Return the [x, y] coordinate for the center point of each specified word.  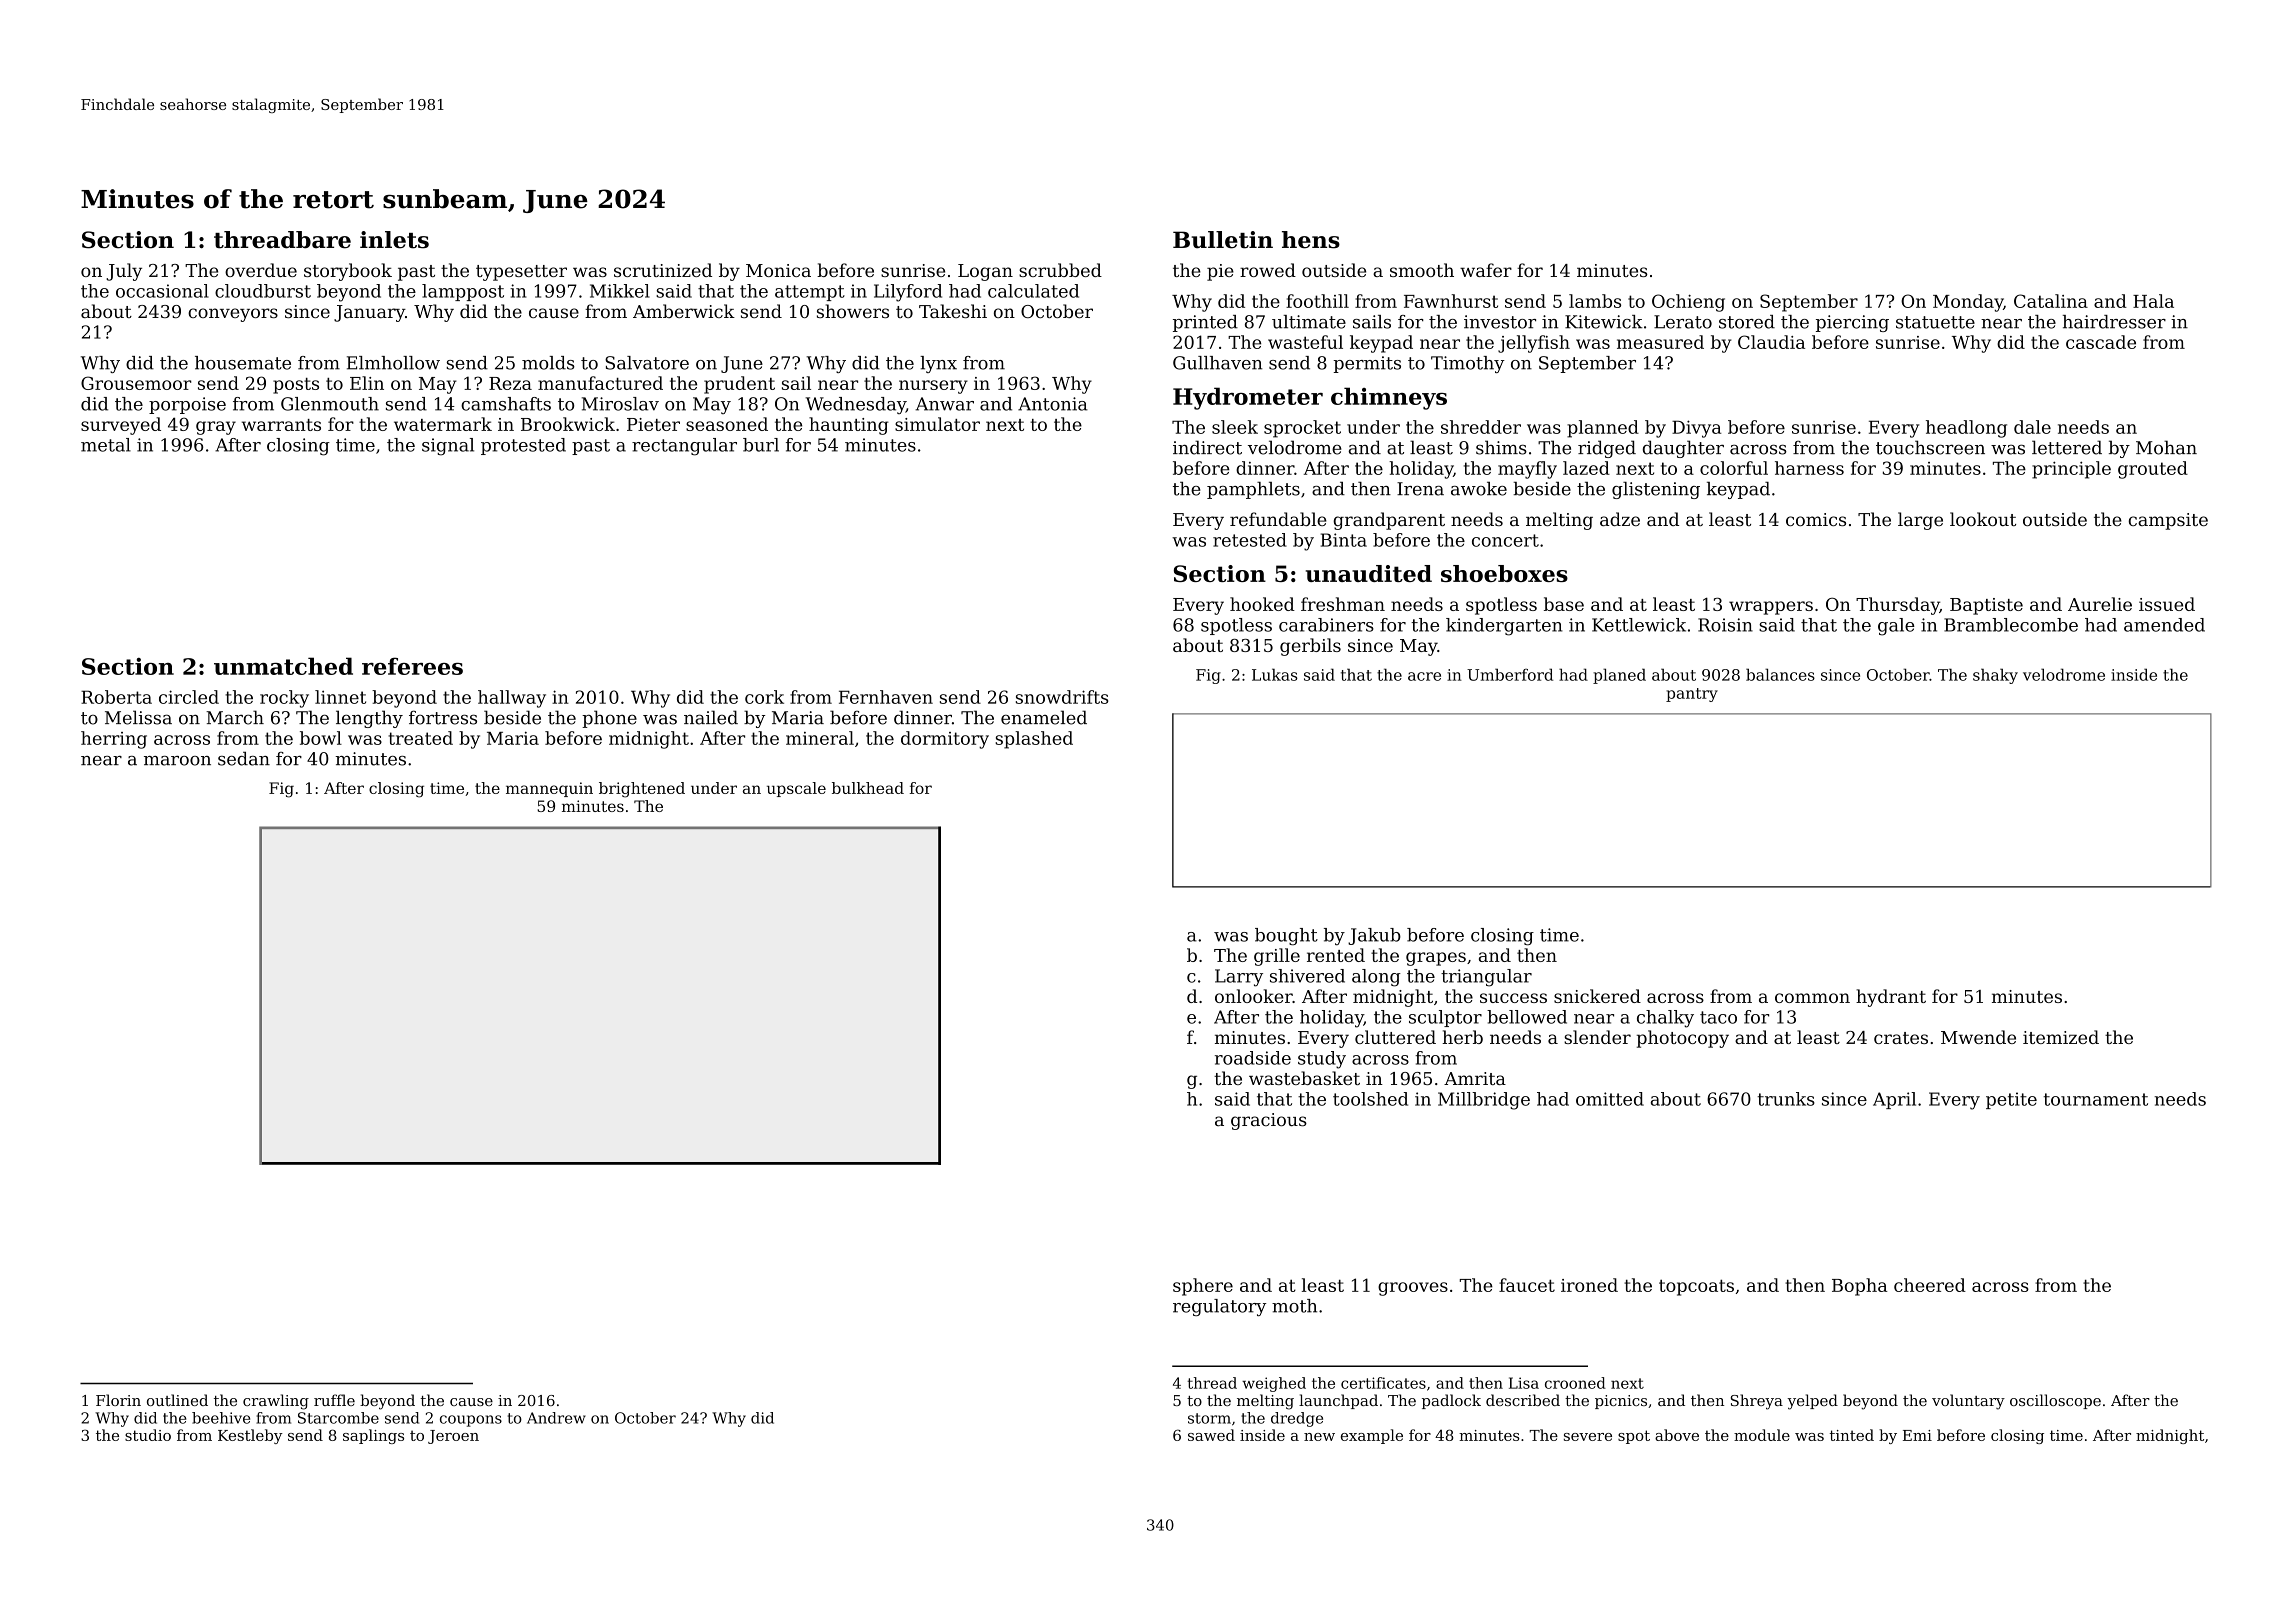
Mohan [2166, 447]
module [1762, 1435]
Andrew [556, 1418]
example [1372, 1436]
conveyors [233, 315]
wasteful [1305, 342]
